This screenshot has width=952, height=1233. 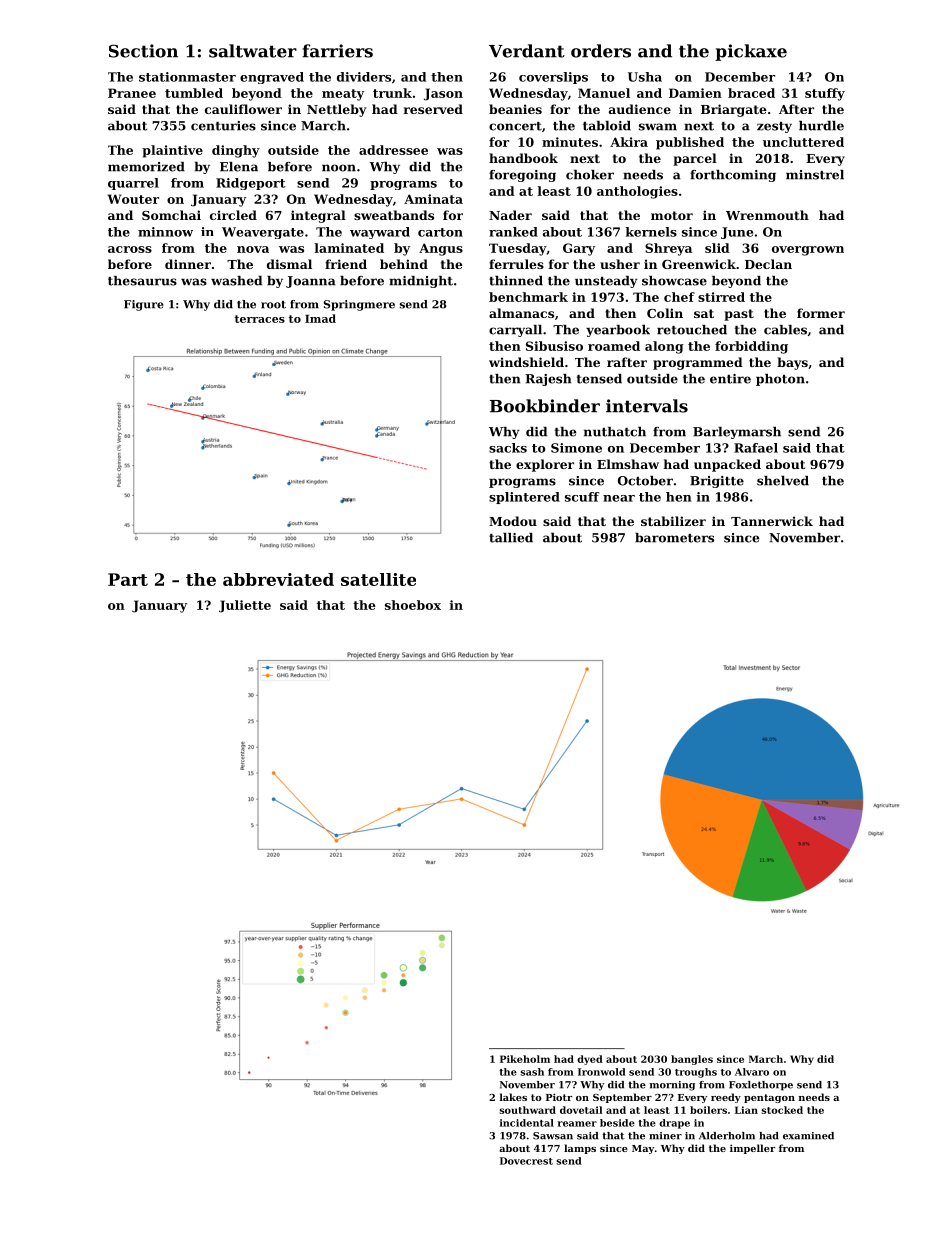 What do you see at coordinates (751, 52) in the screenshot?
I see `pickaxe` at bounding box center [751, 52].
